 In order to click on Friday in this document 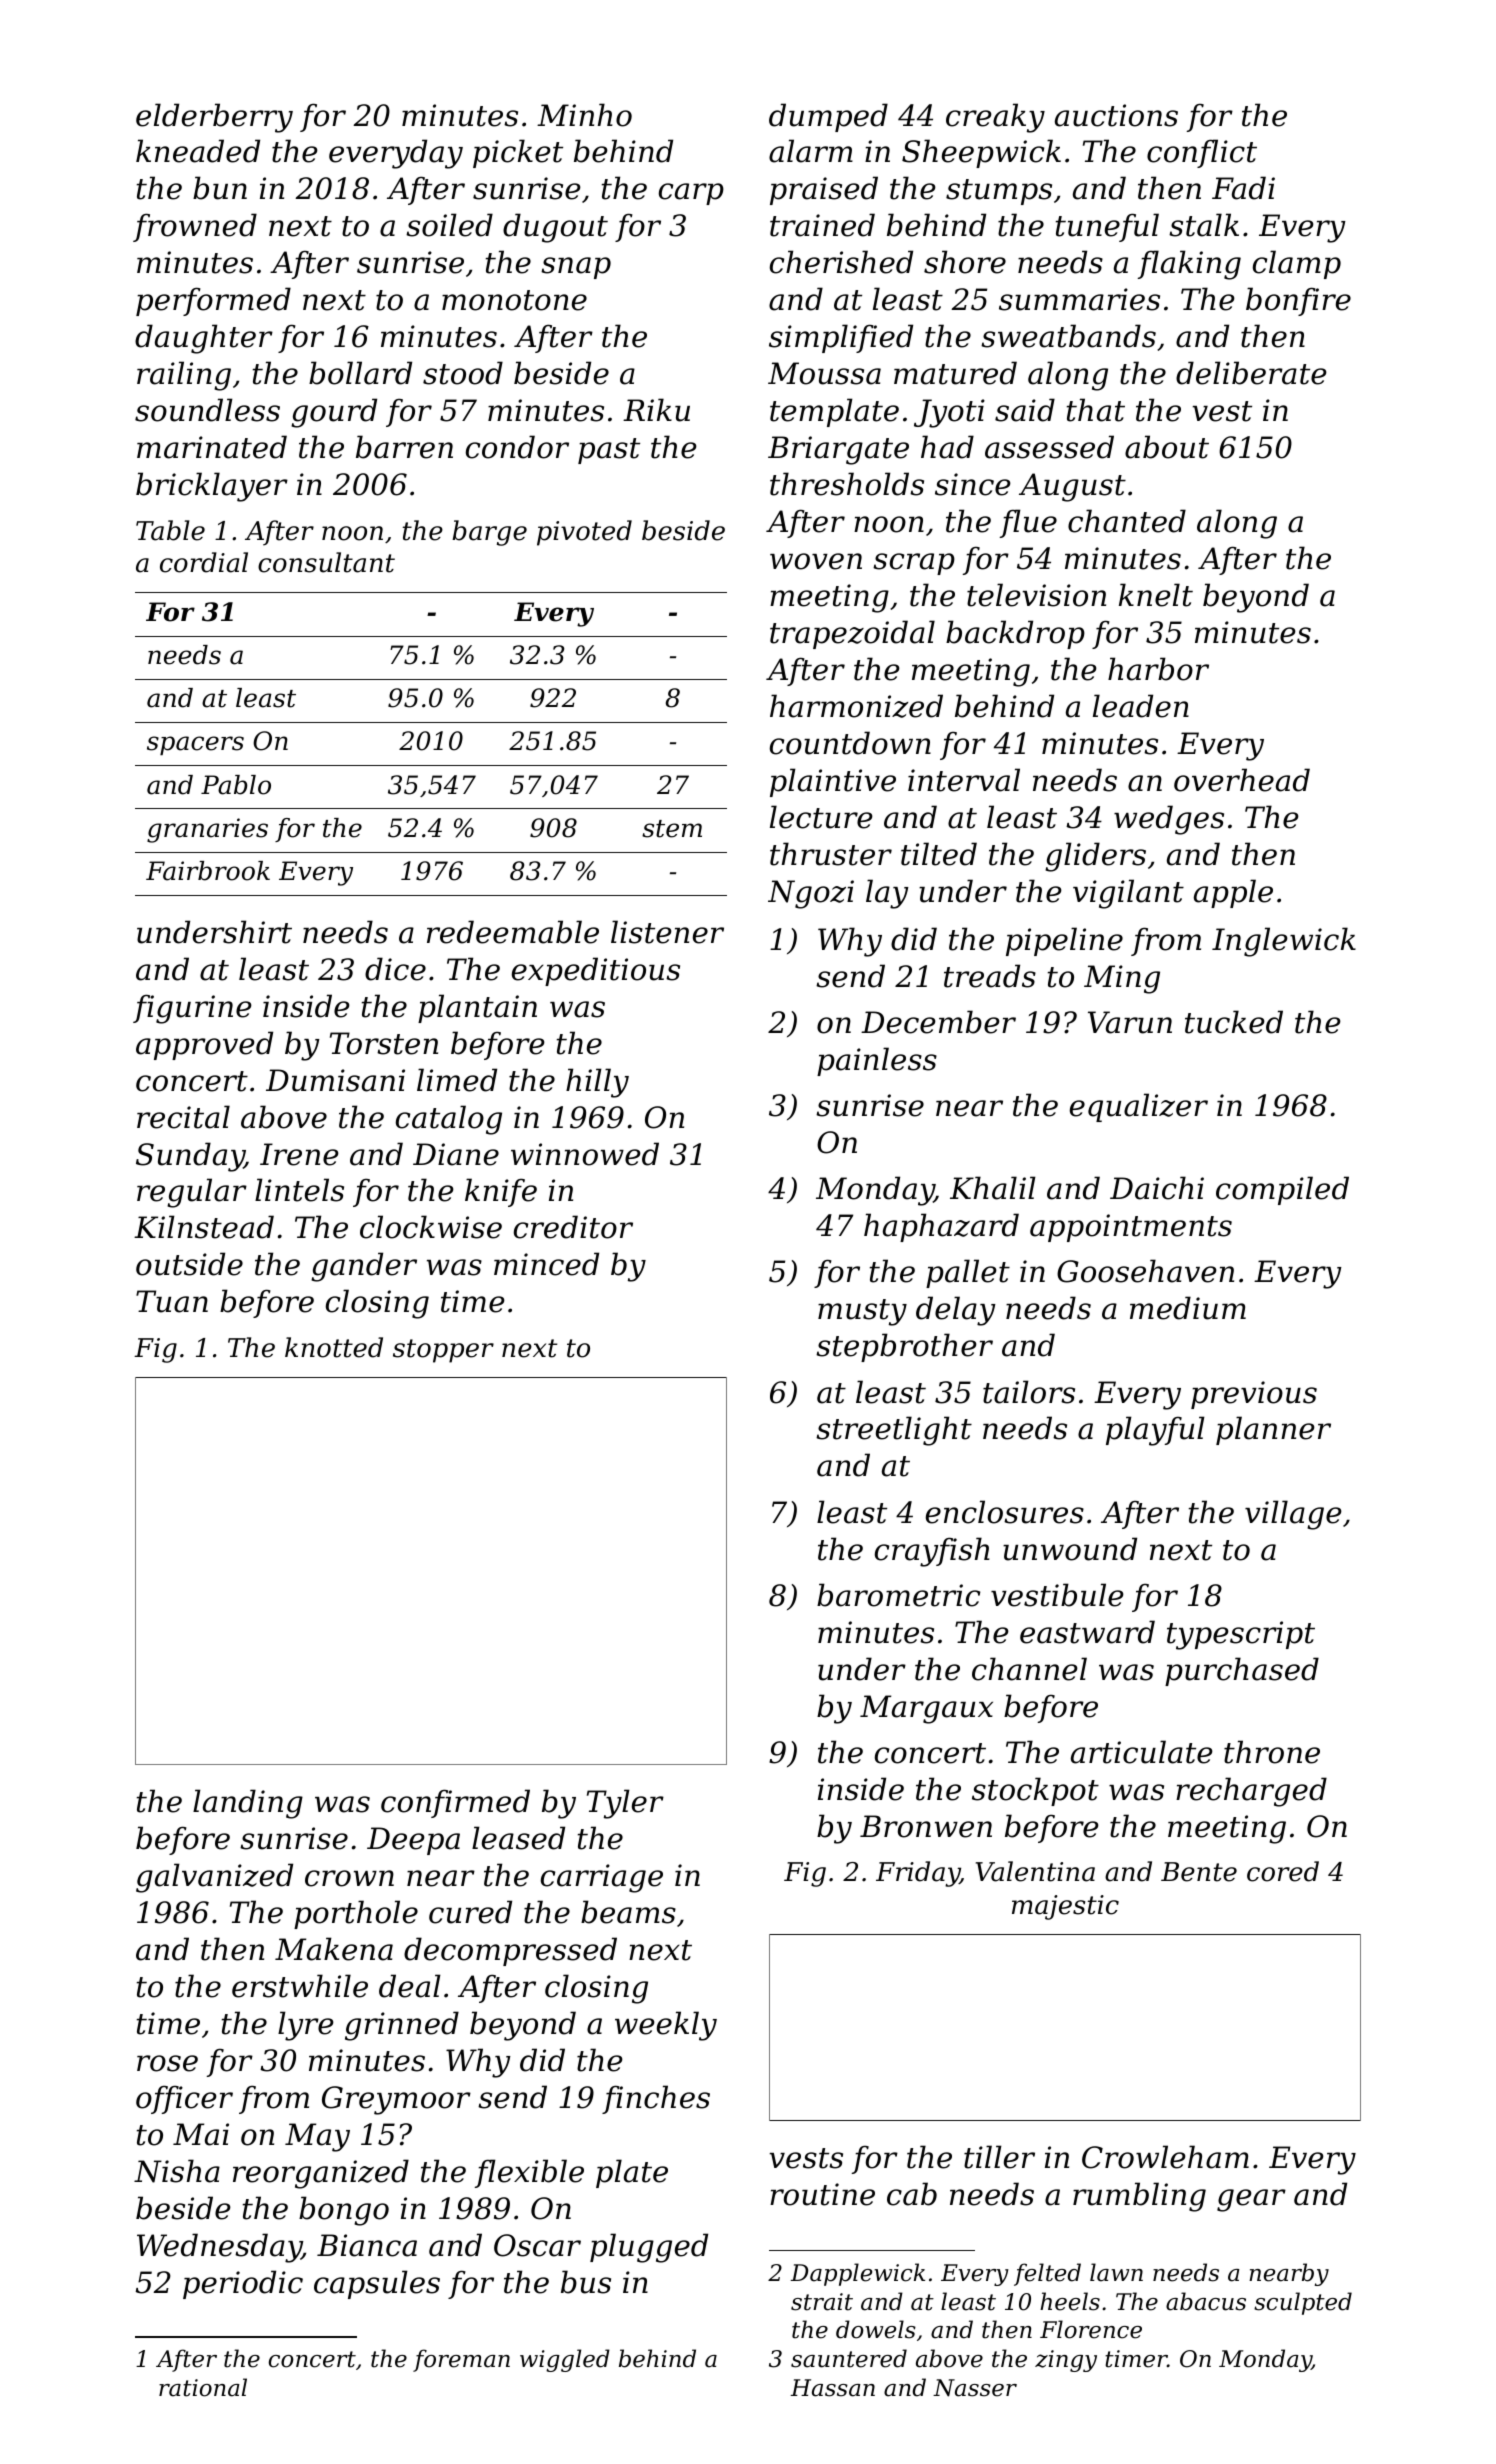, I will do `click(918, 1874)`.
